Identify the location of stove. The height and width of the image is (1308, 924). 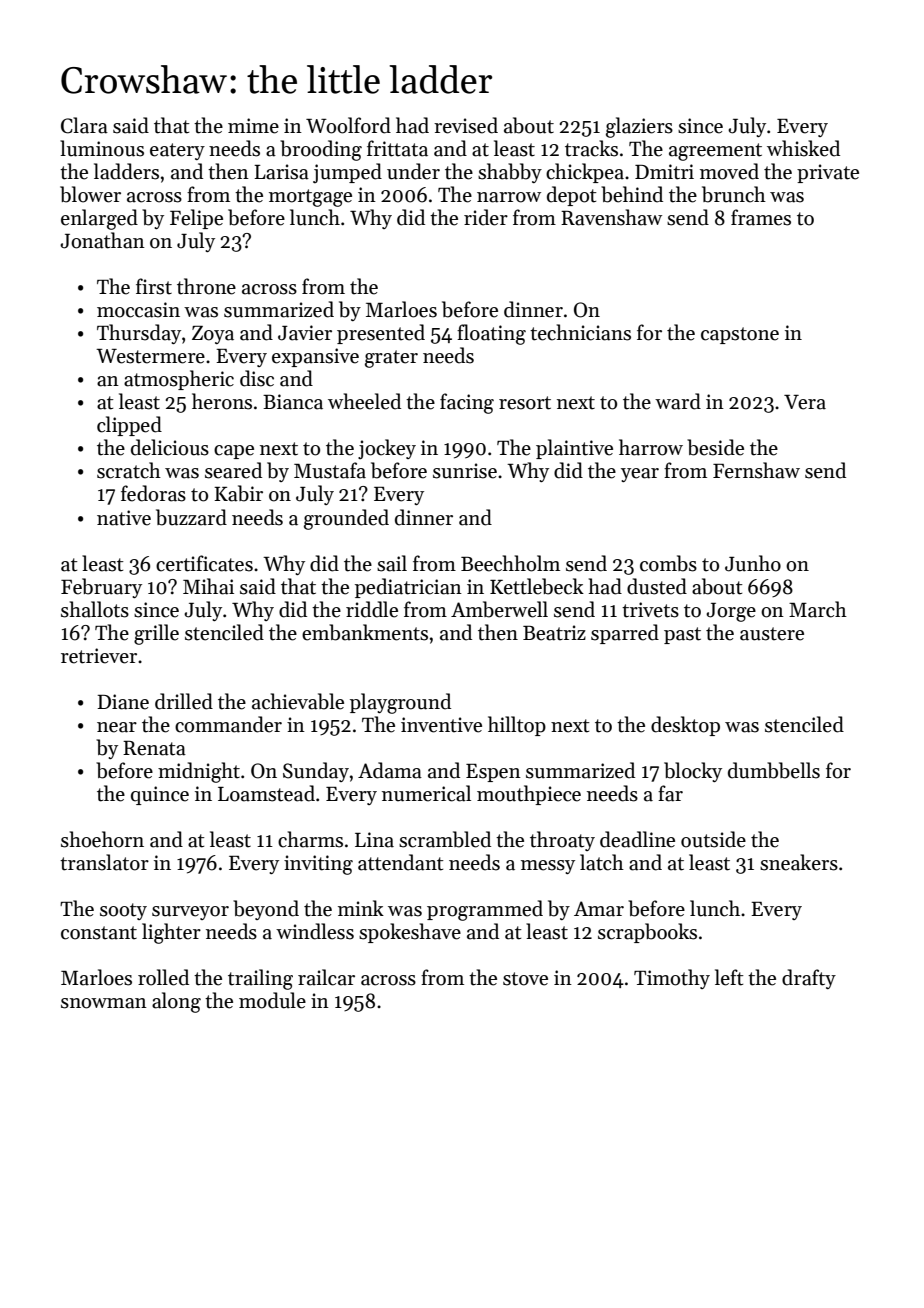
(525, 979).
